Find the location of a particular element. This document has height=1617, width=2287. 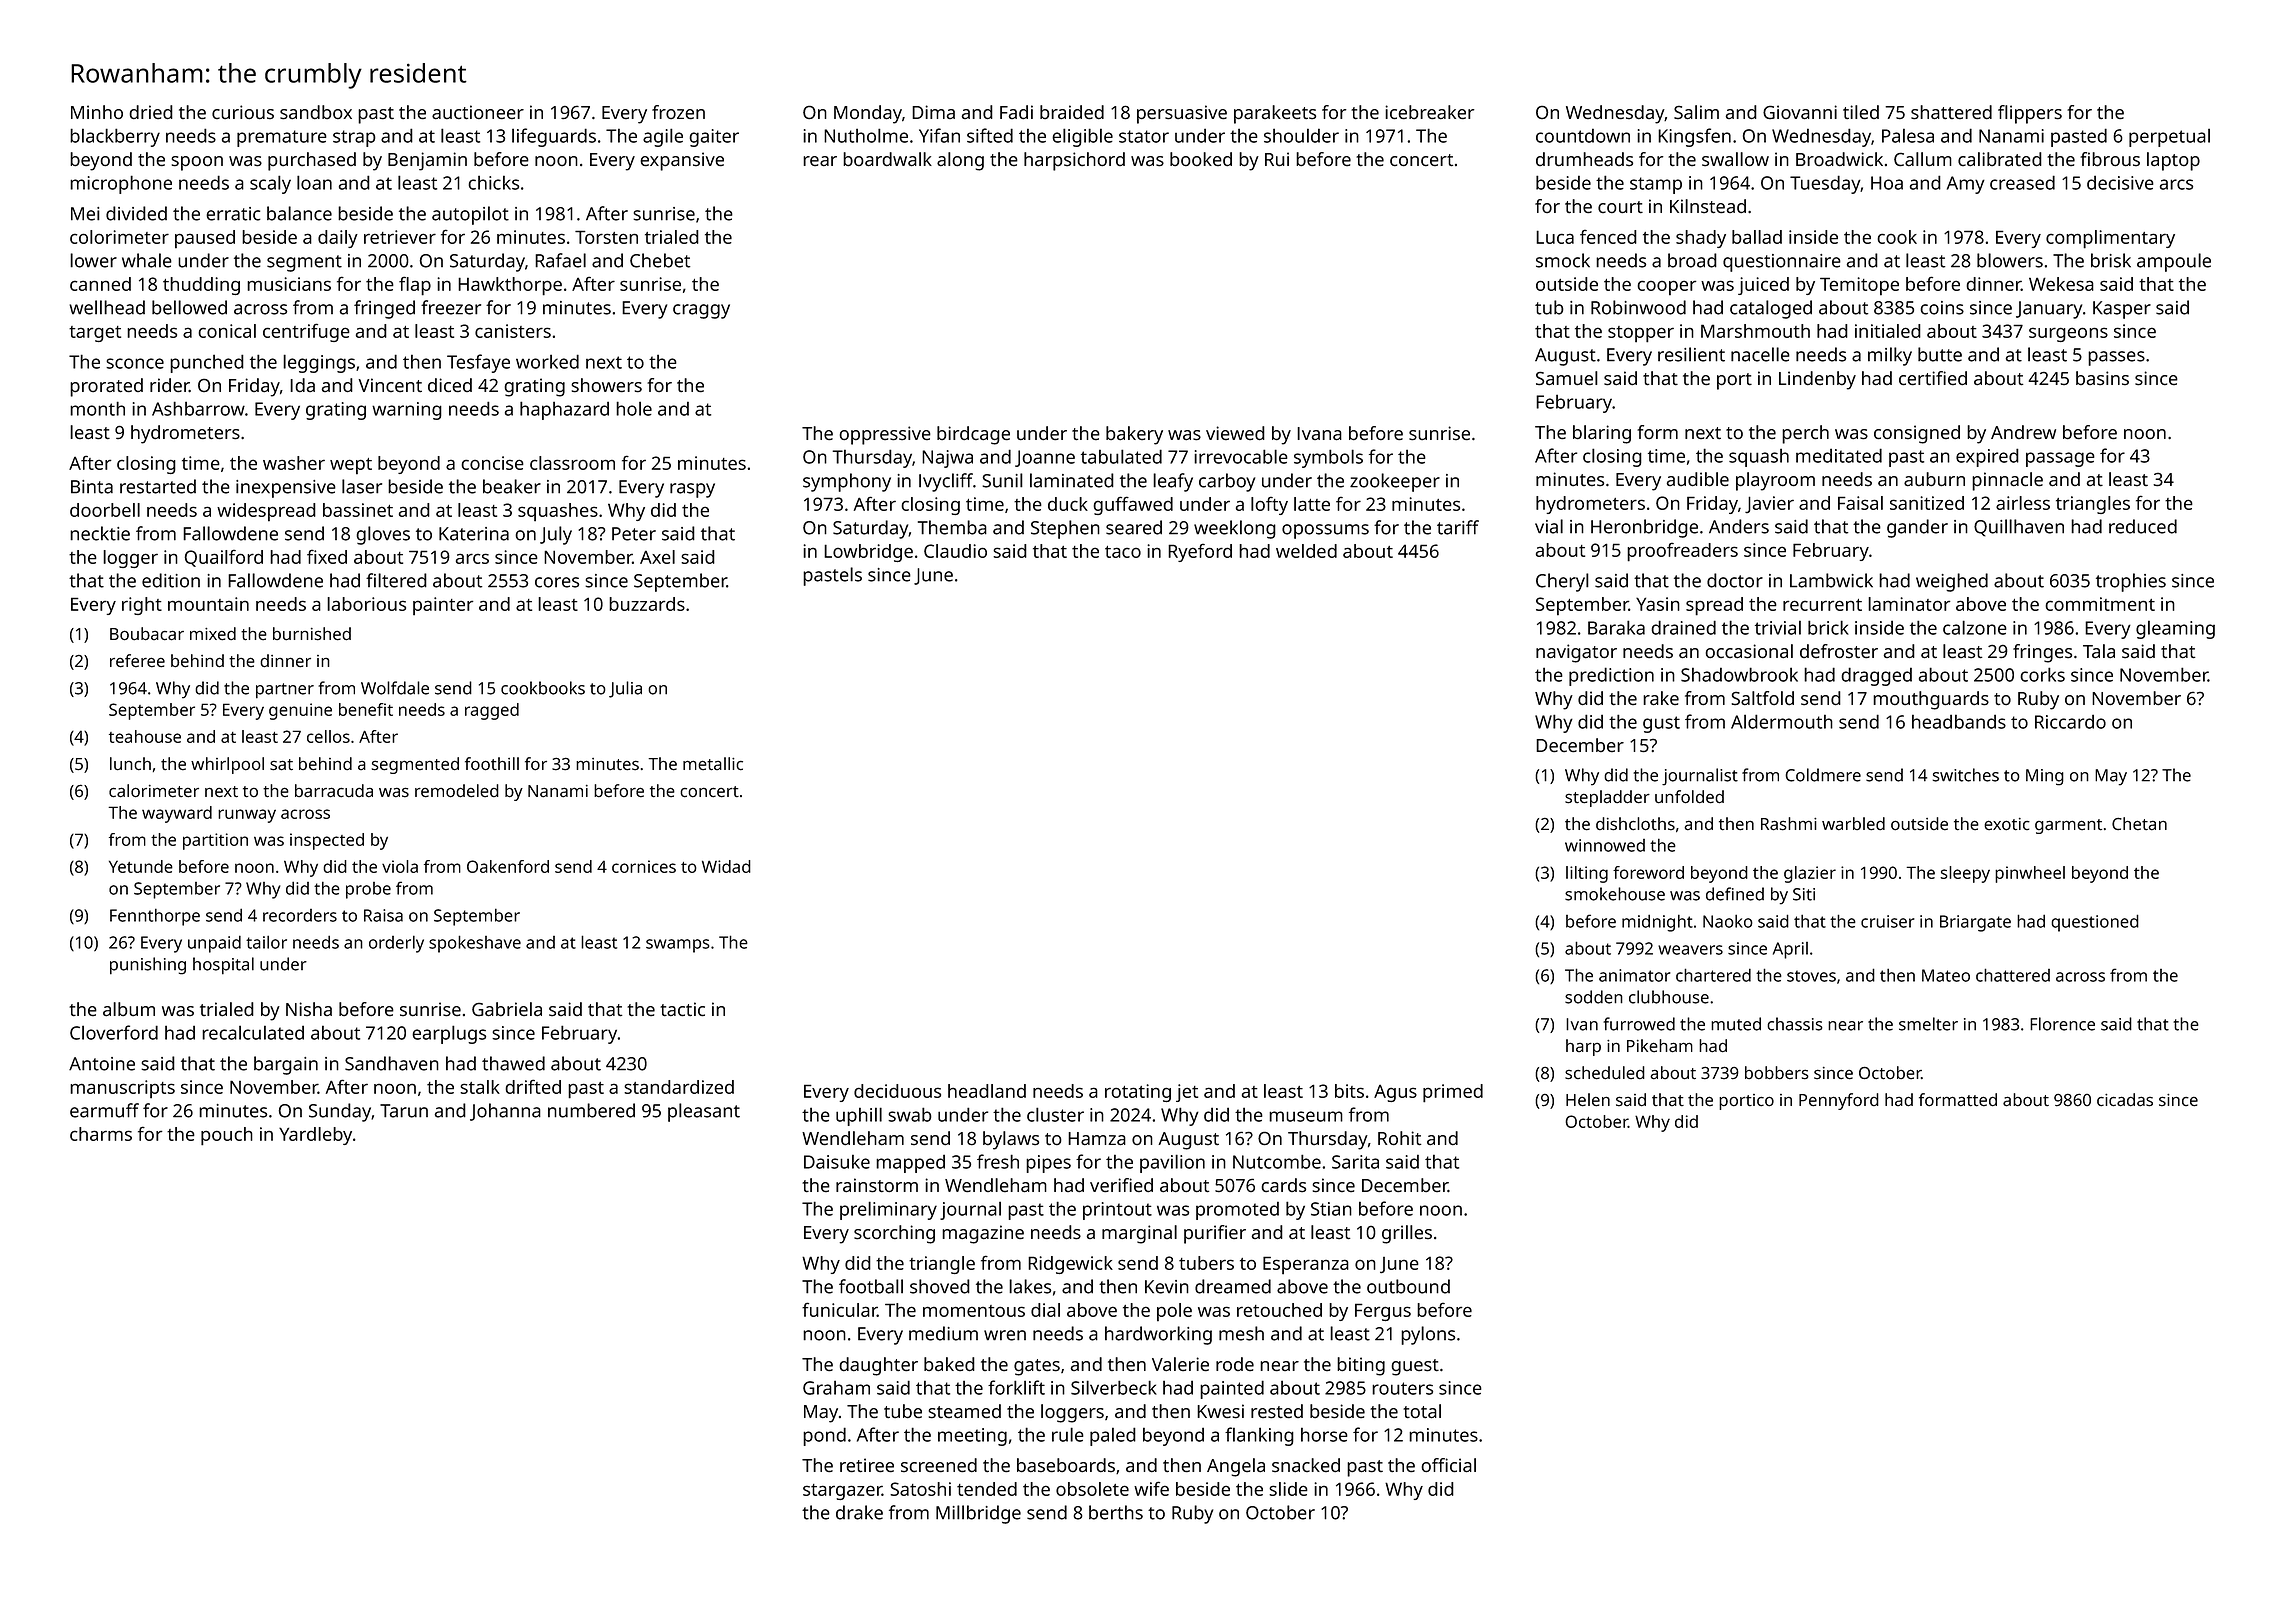

buzzards is located at coordinates (647, 604).
